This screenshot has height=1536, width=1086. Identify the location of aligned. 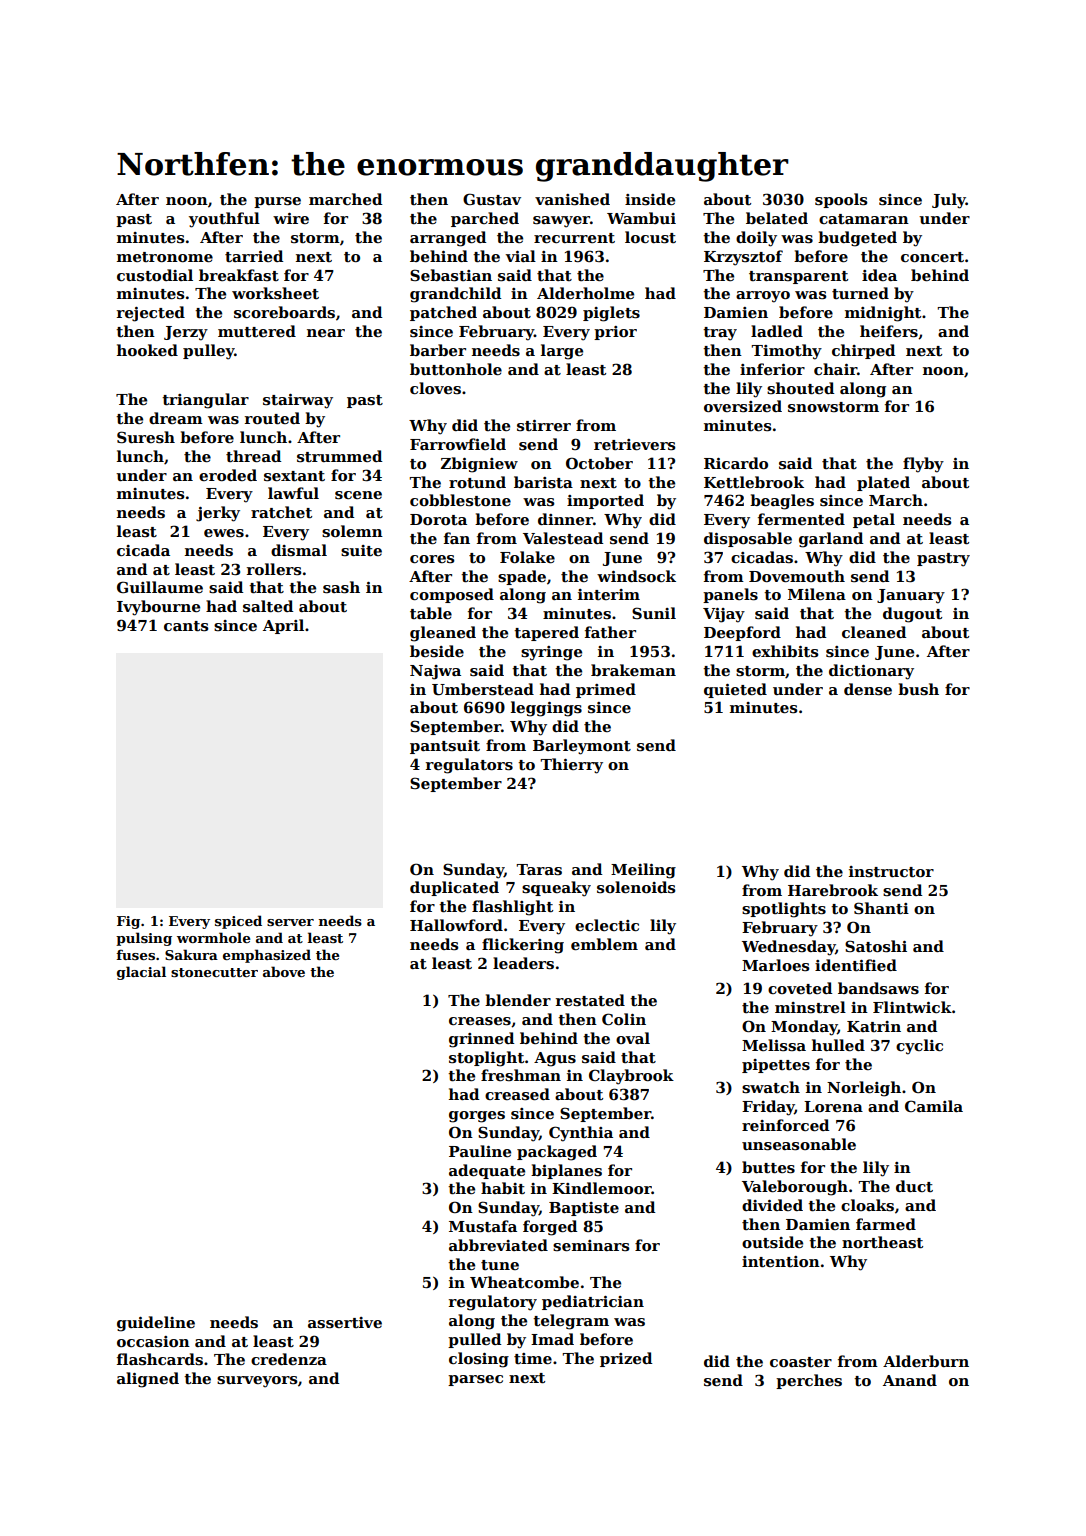
(148, 1380).
